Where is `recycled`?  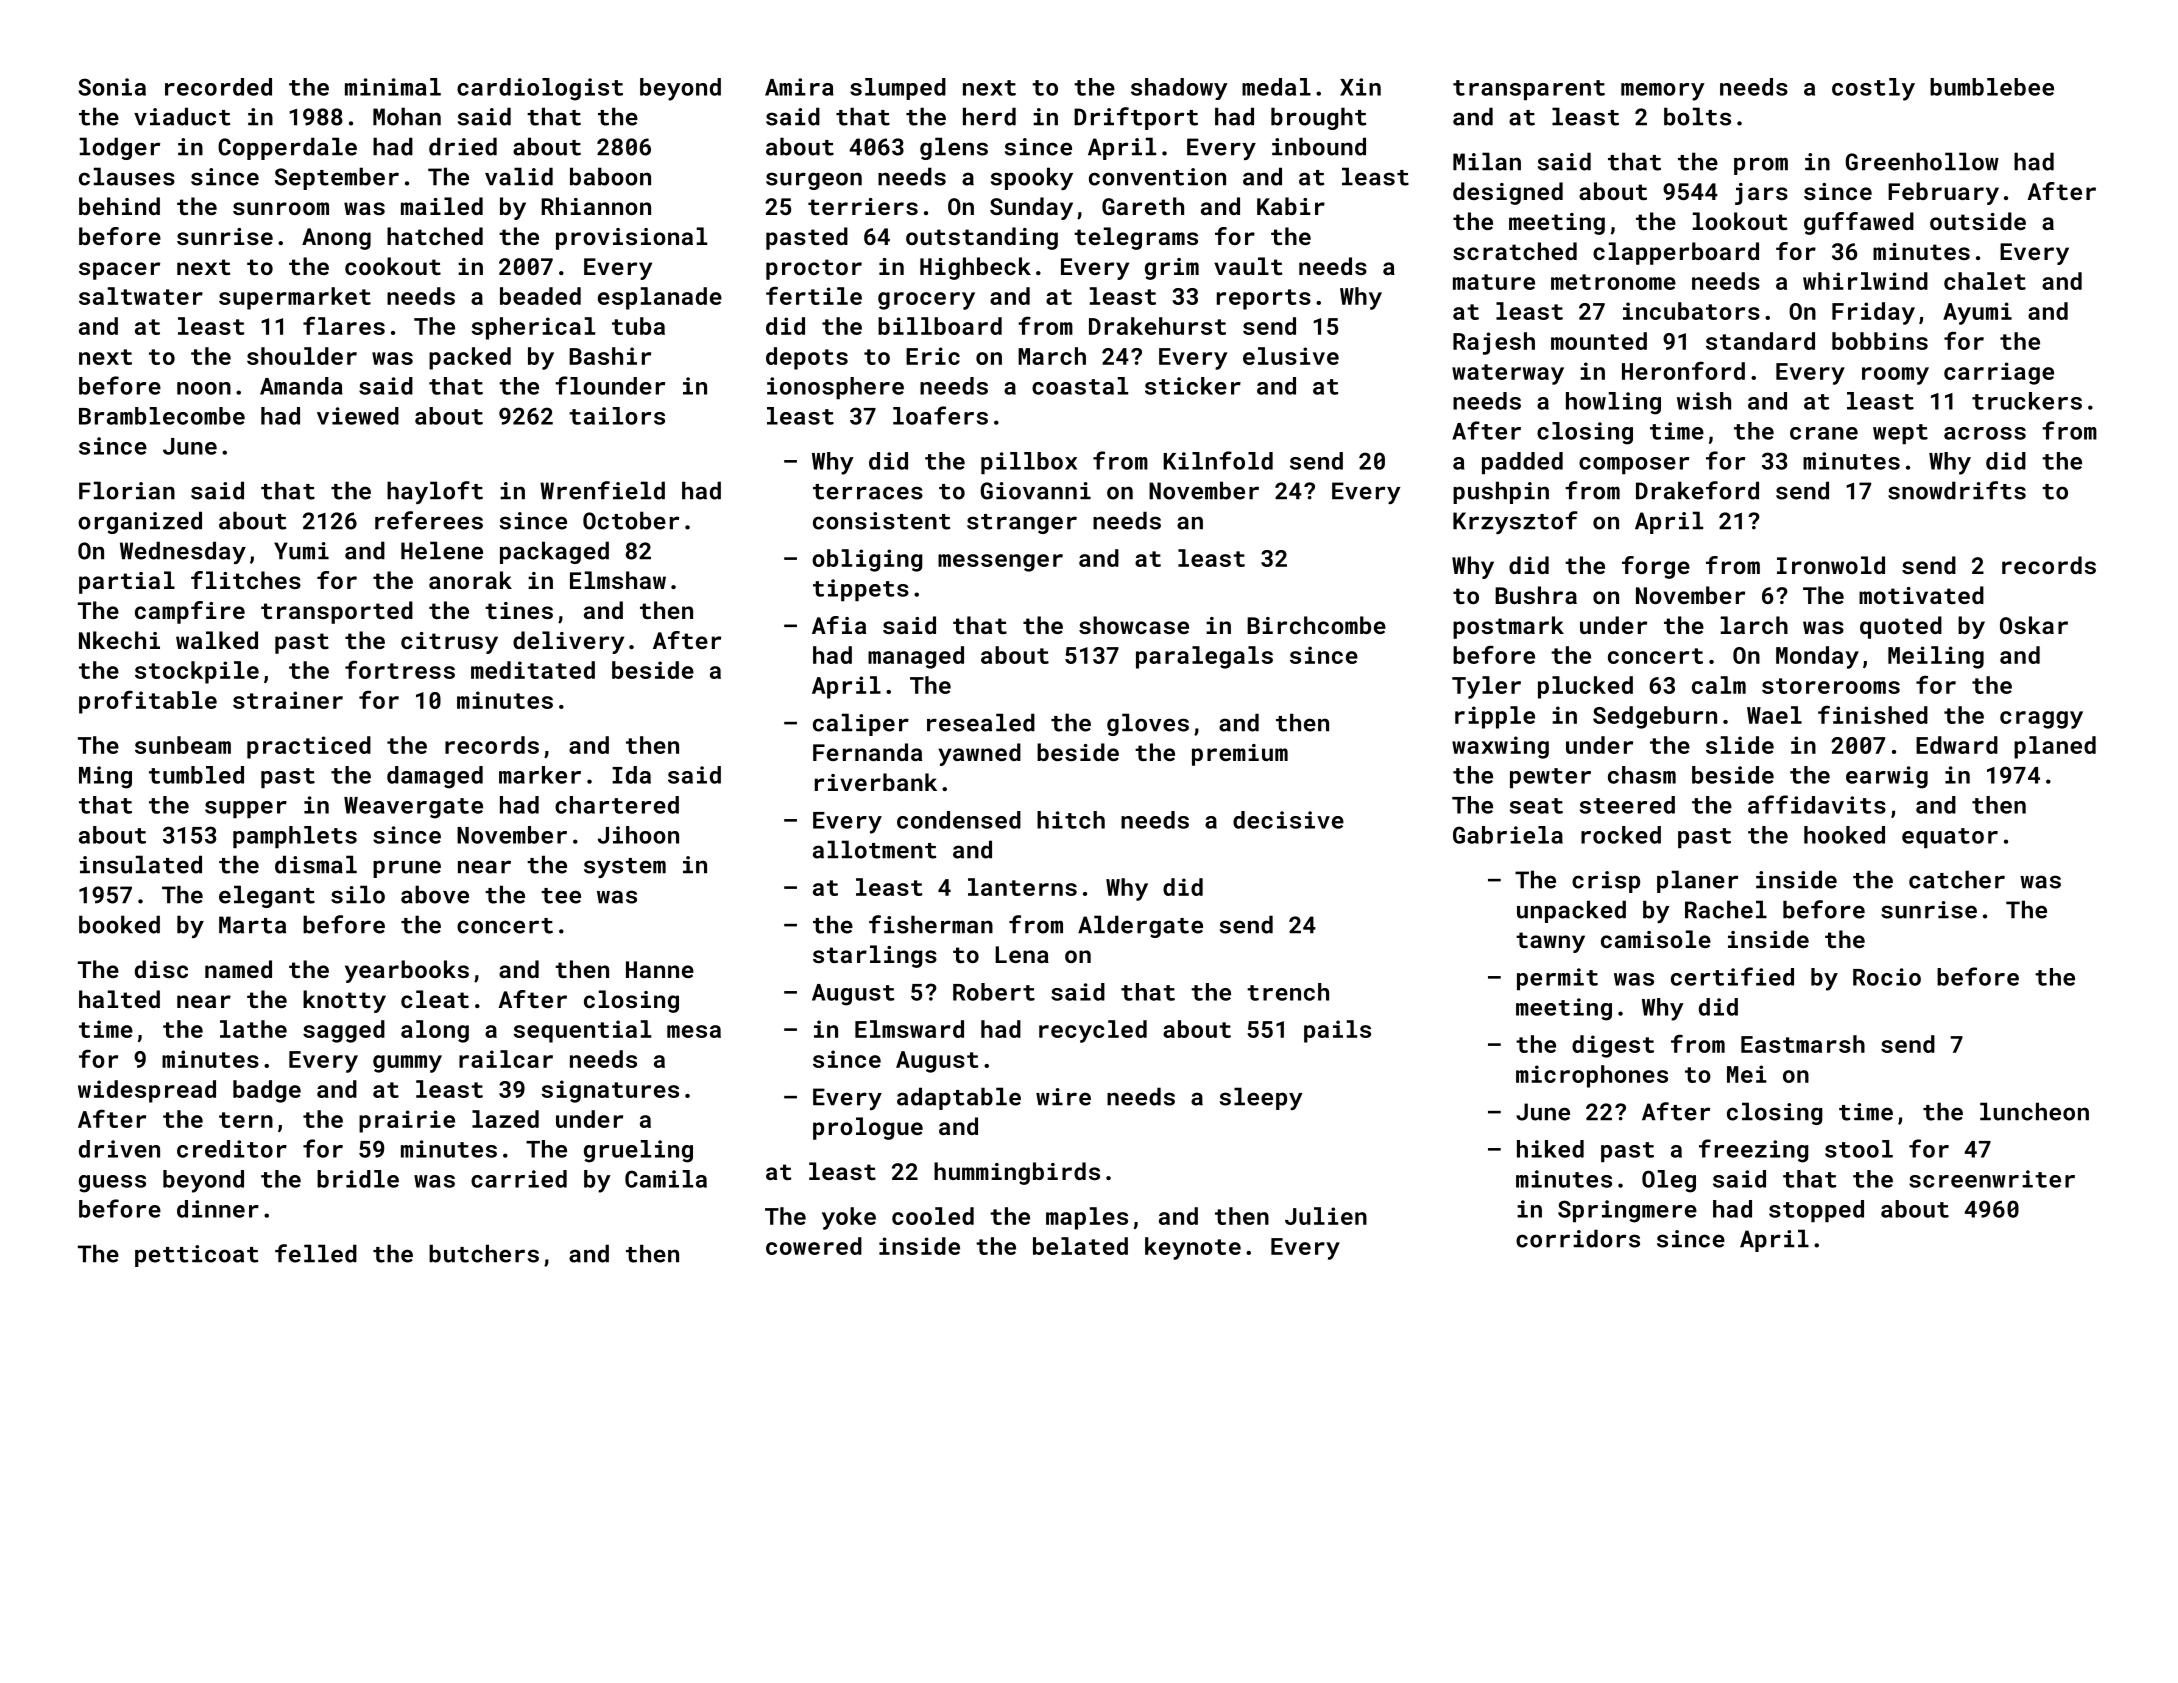 recycled is located at coordinates (1093, 1031).
